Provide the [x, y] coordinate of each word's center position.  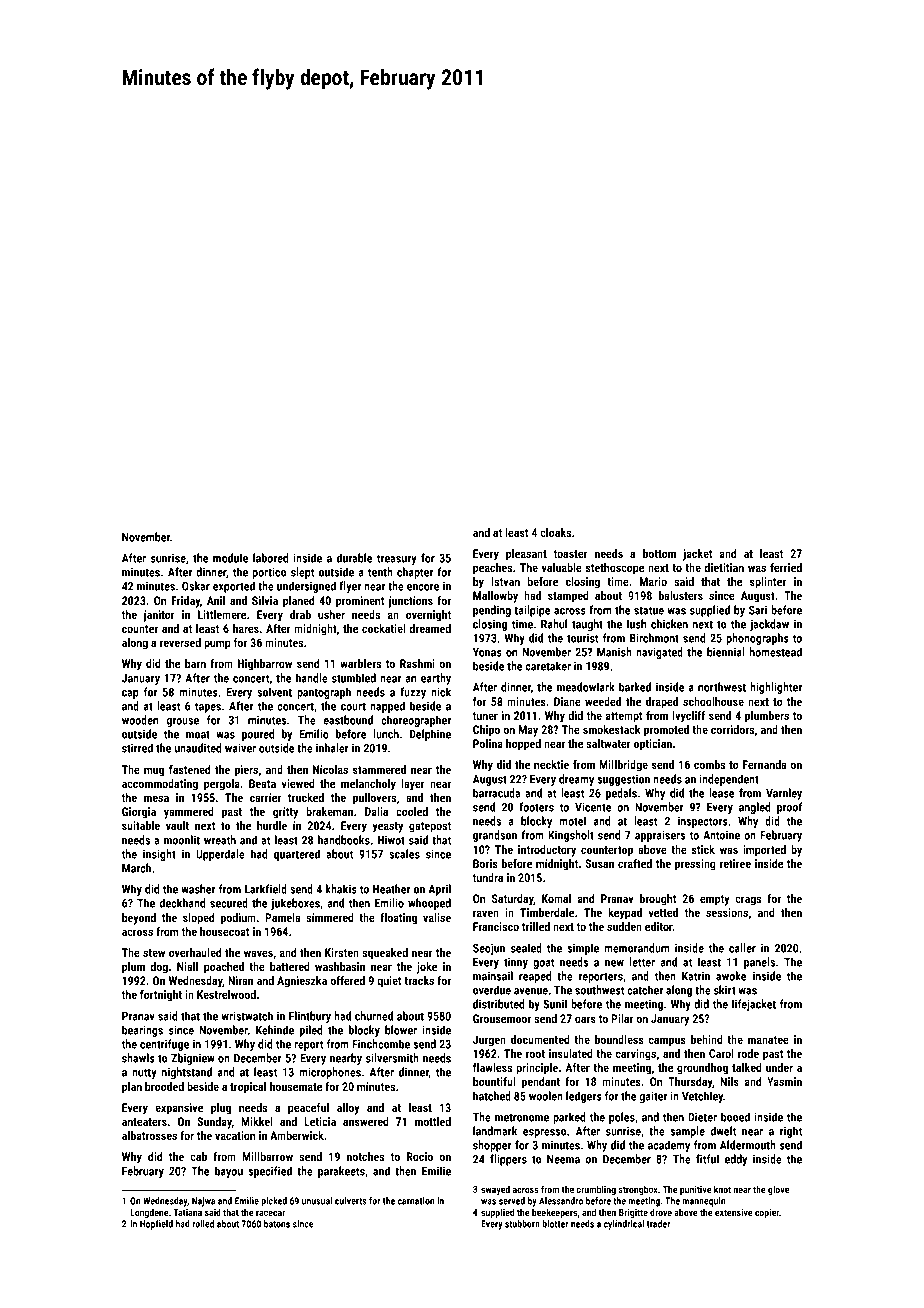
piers [246, 771]
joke [427, 968]
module [230, 558]
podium [238, 919]
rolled [203, 1224]
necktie [551, 764]
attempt [624, 717]
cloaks [555, 532]
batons [277, 1224]
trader [658, 1224]
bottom [659, 553]
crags [748, 901]
